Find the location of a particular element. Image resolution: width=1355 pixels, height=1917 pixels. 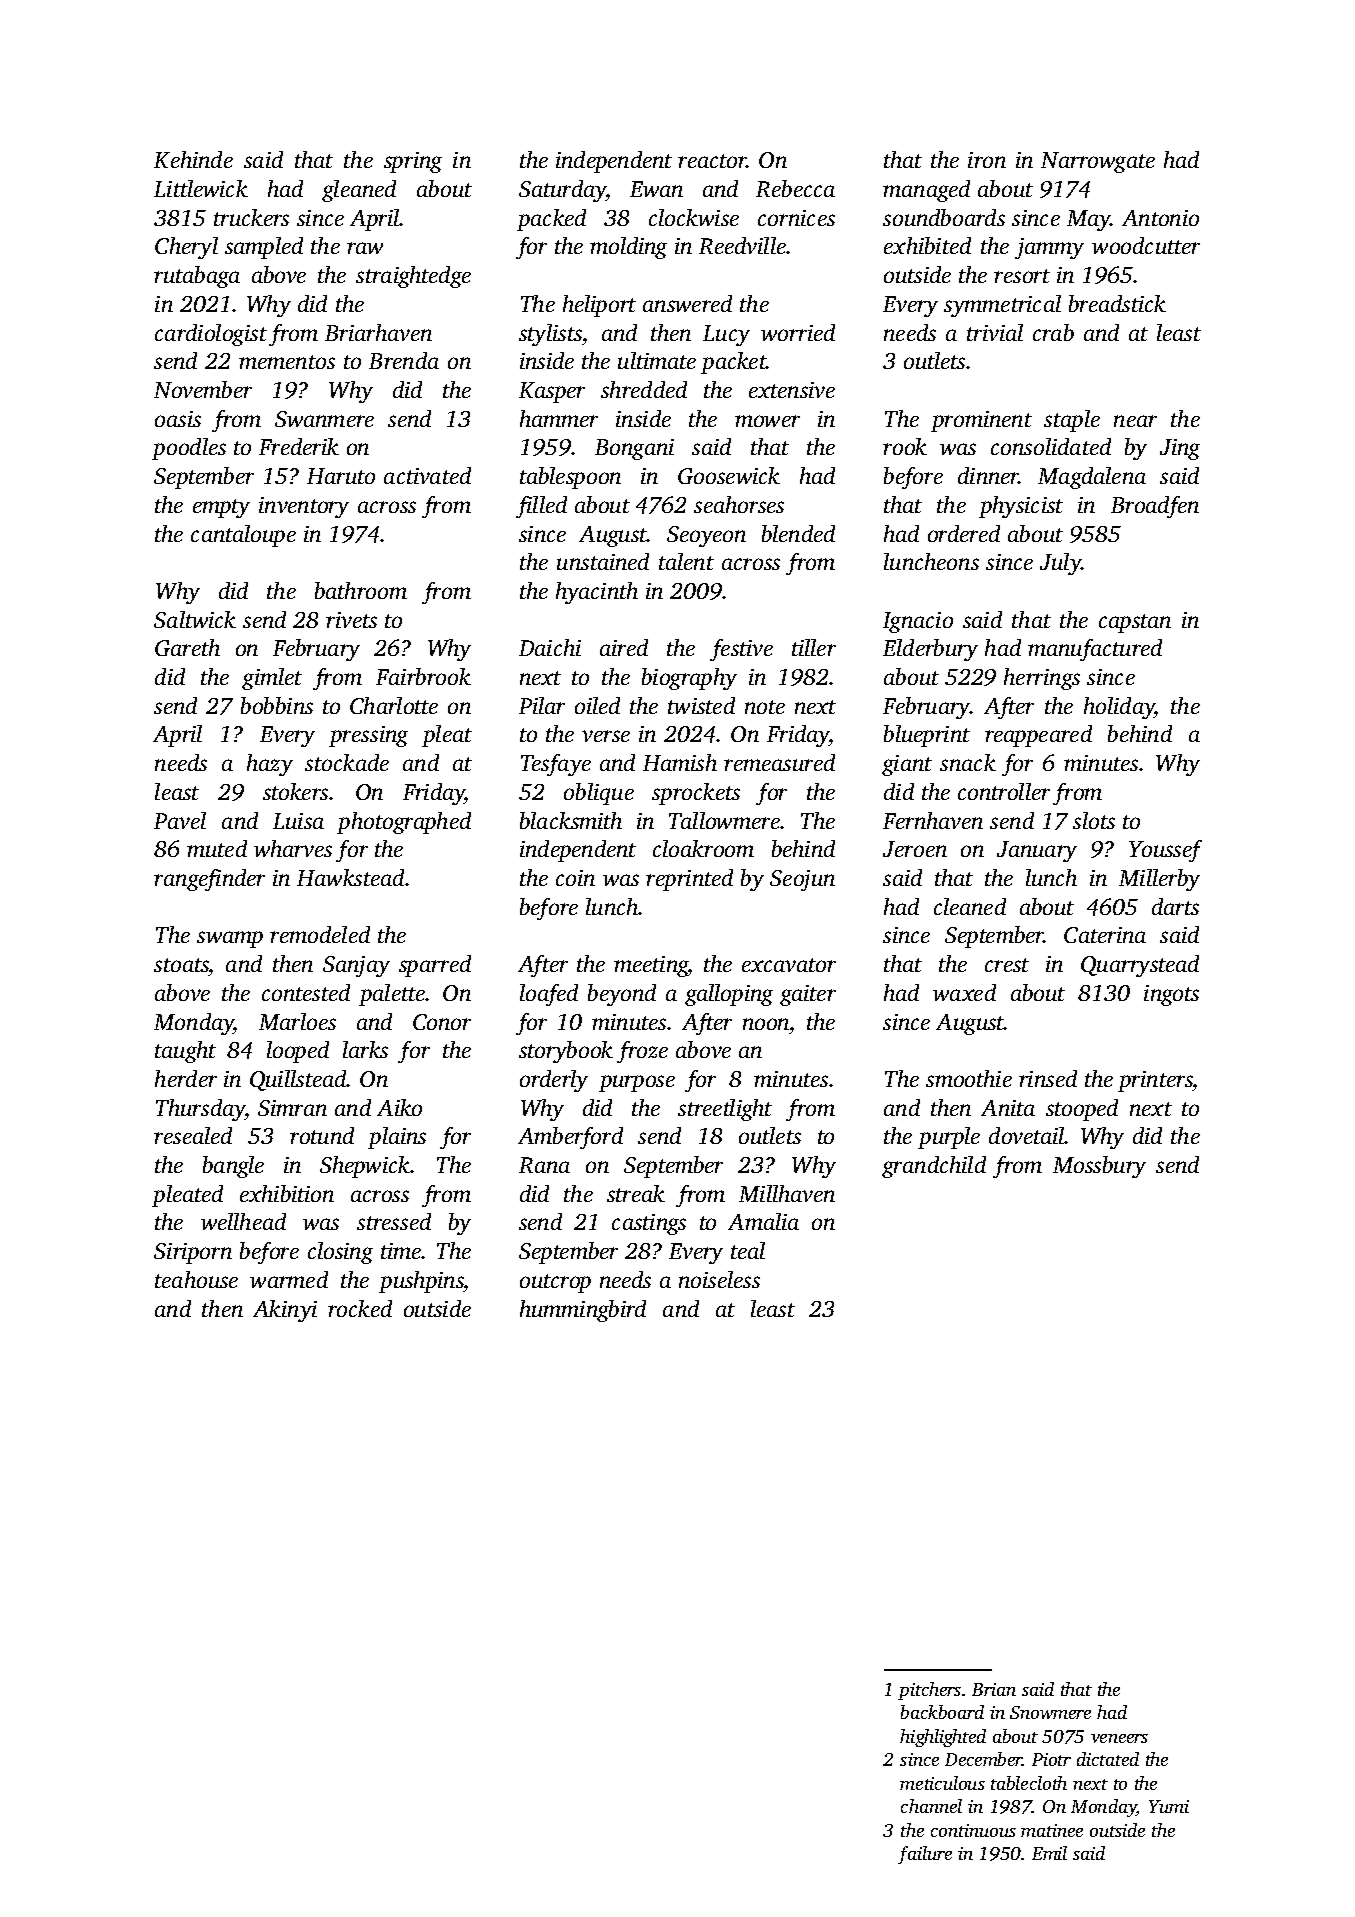

noon is located at coordinates (766, 1024).
